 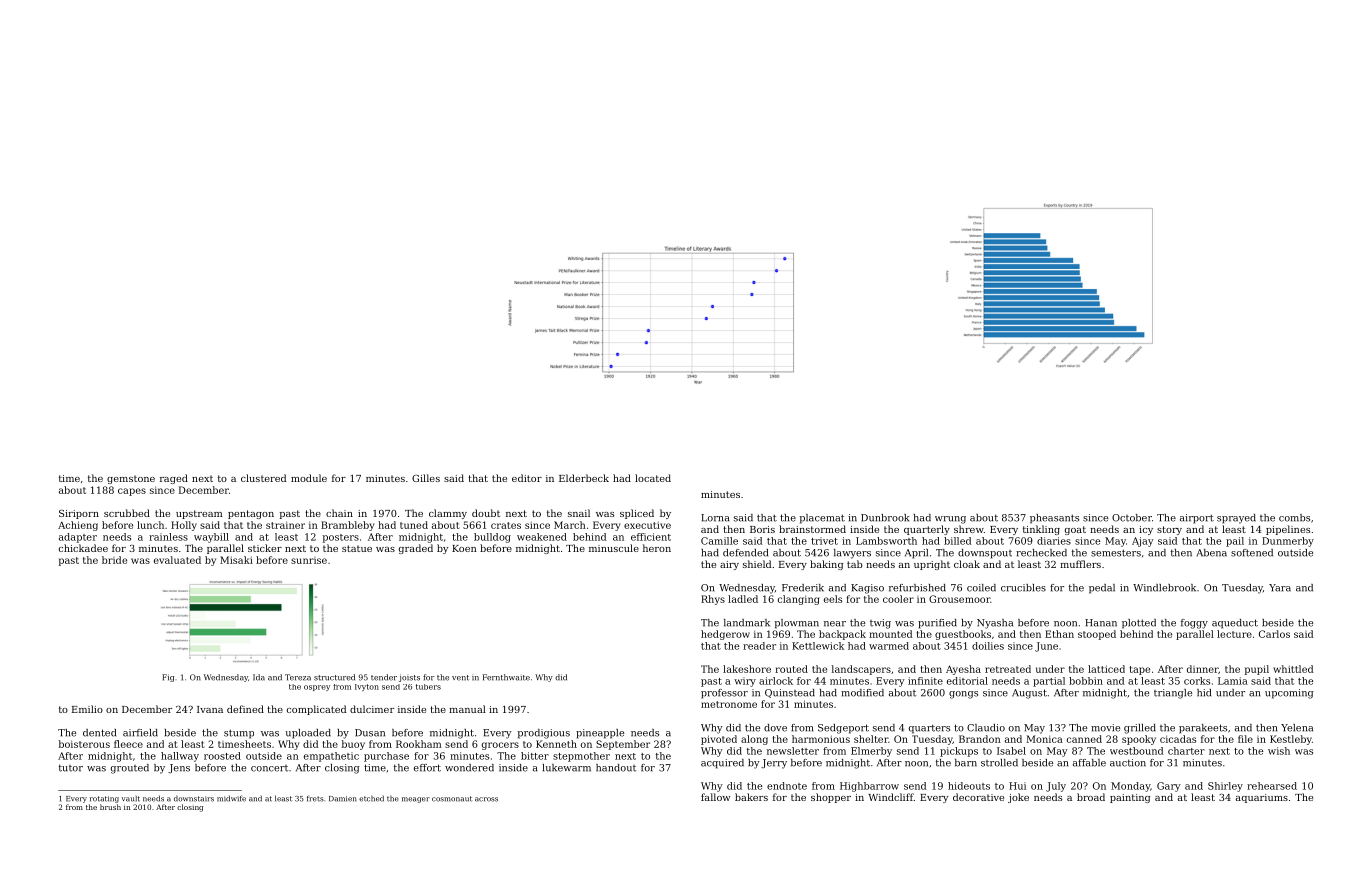 What do you see at coordinates (1197, 519) in the screenshot?
I see `airport` at bounding box center [1197, 519].
